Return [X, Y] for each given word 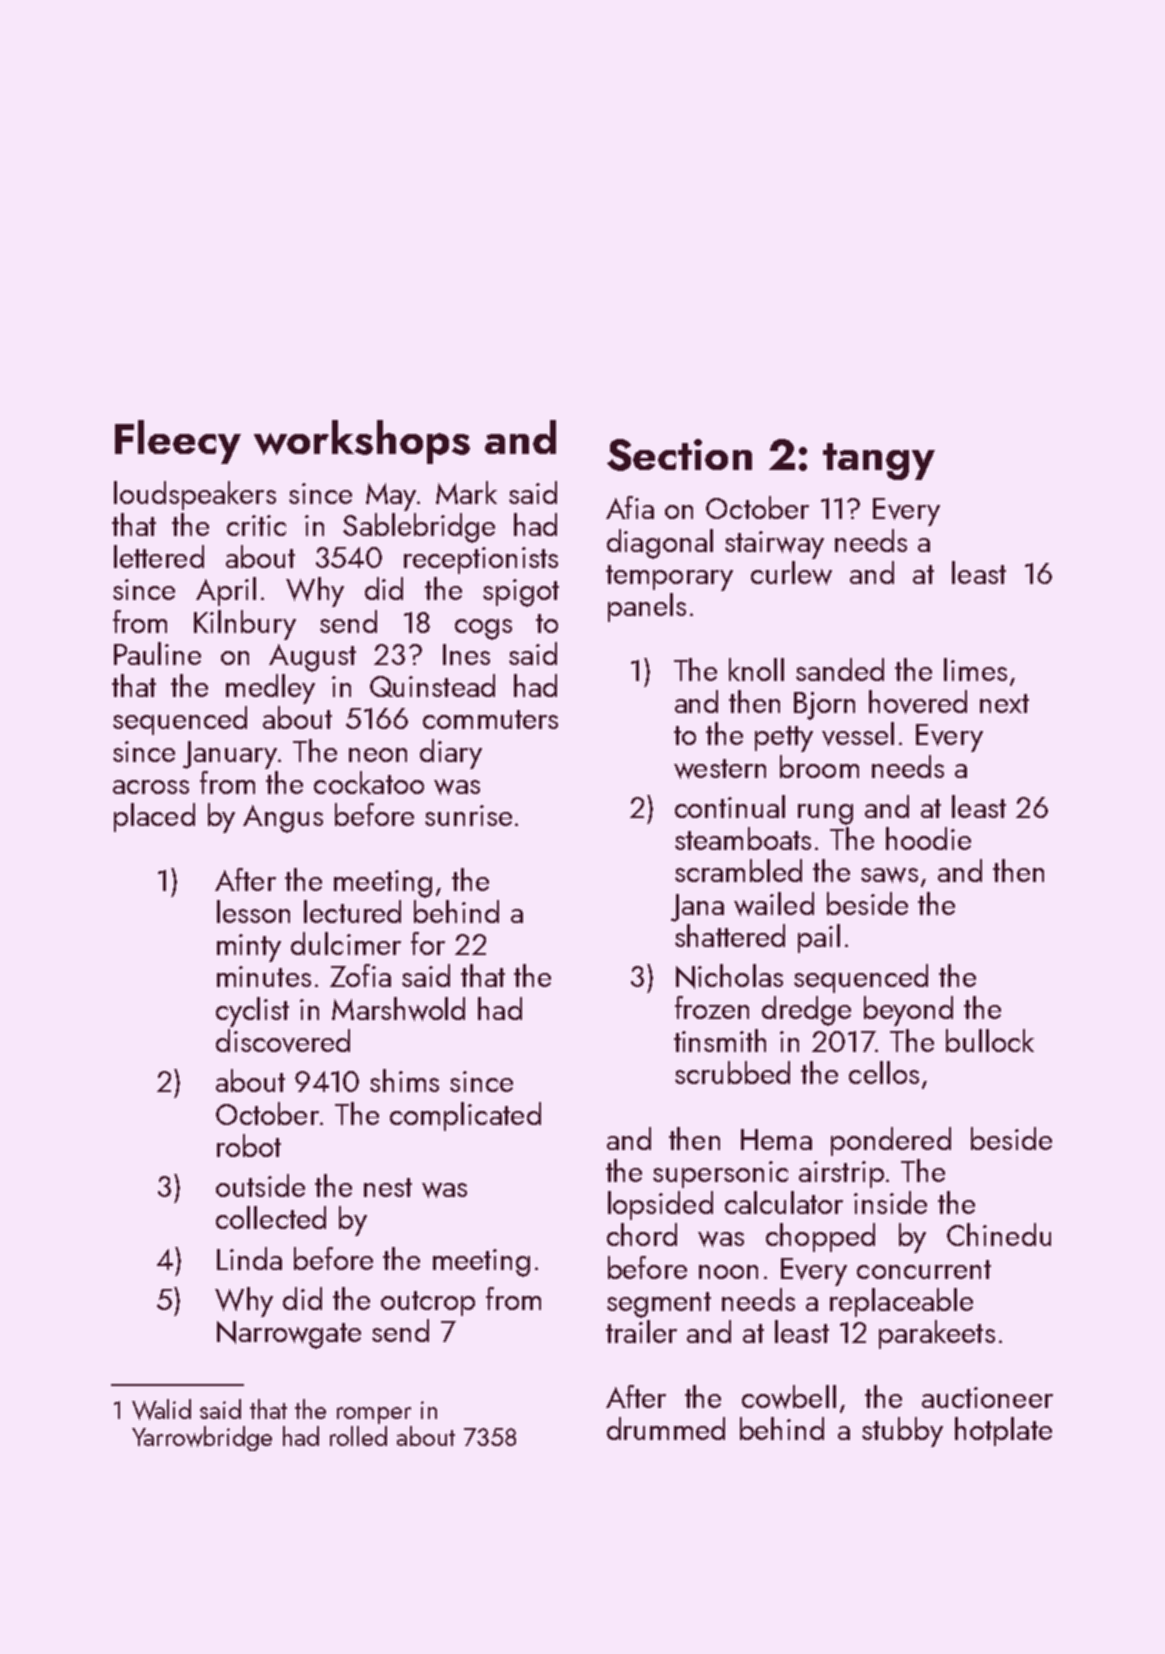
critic [256, 525]
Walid [161, 1409]
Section [679, 455]
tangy [879, 461]
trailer [641, 1331]
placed [154, 817]
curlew [791, 573]
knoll [756, 669]
